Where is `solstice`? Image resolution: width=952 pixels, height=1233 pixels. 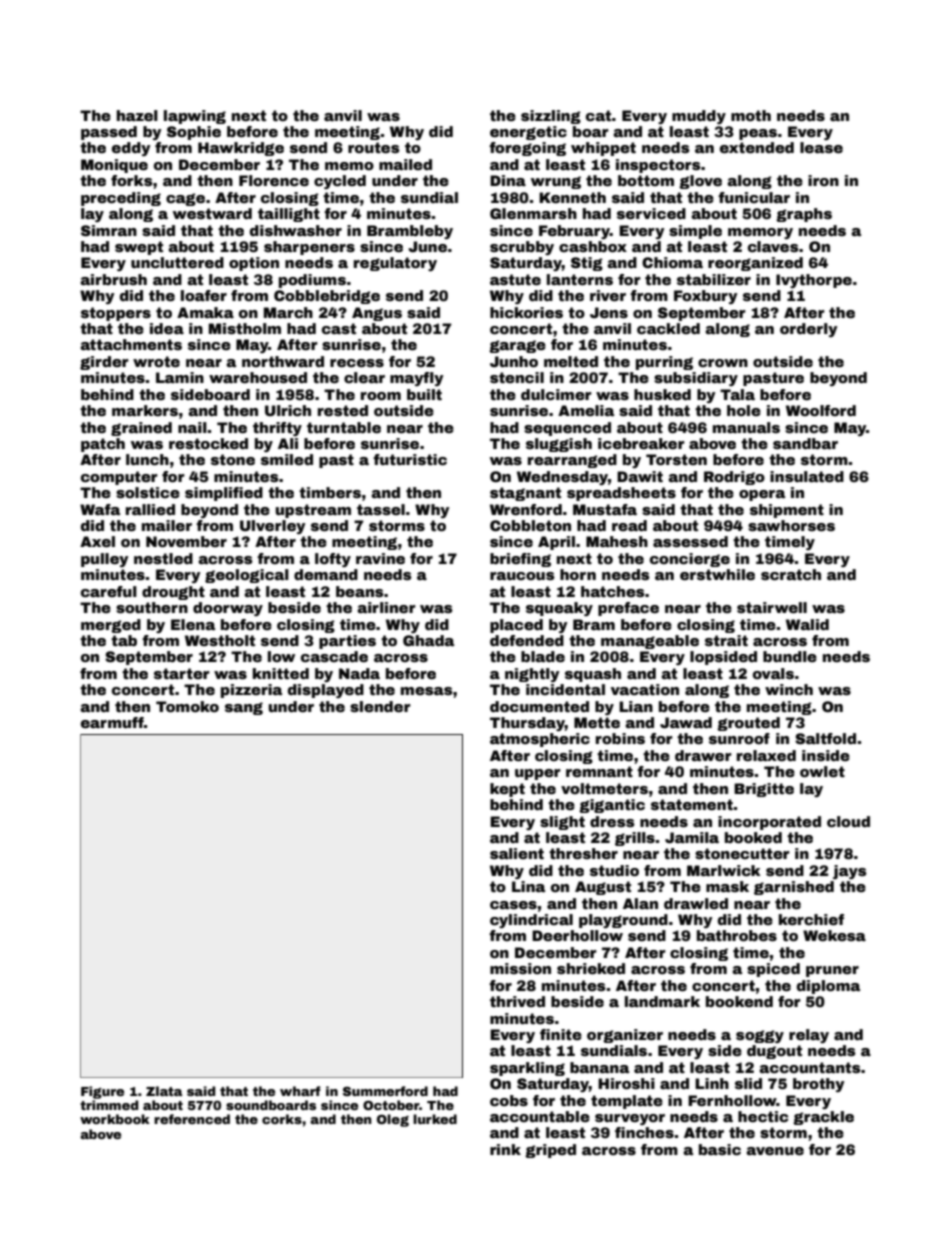 solstice is located at coordinates (148, 492).
